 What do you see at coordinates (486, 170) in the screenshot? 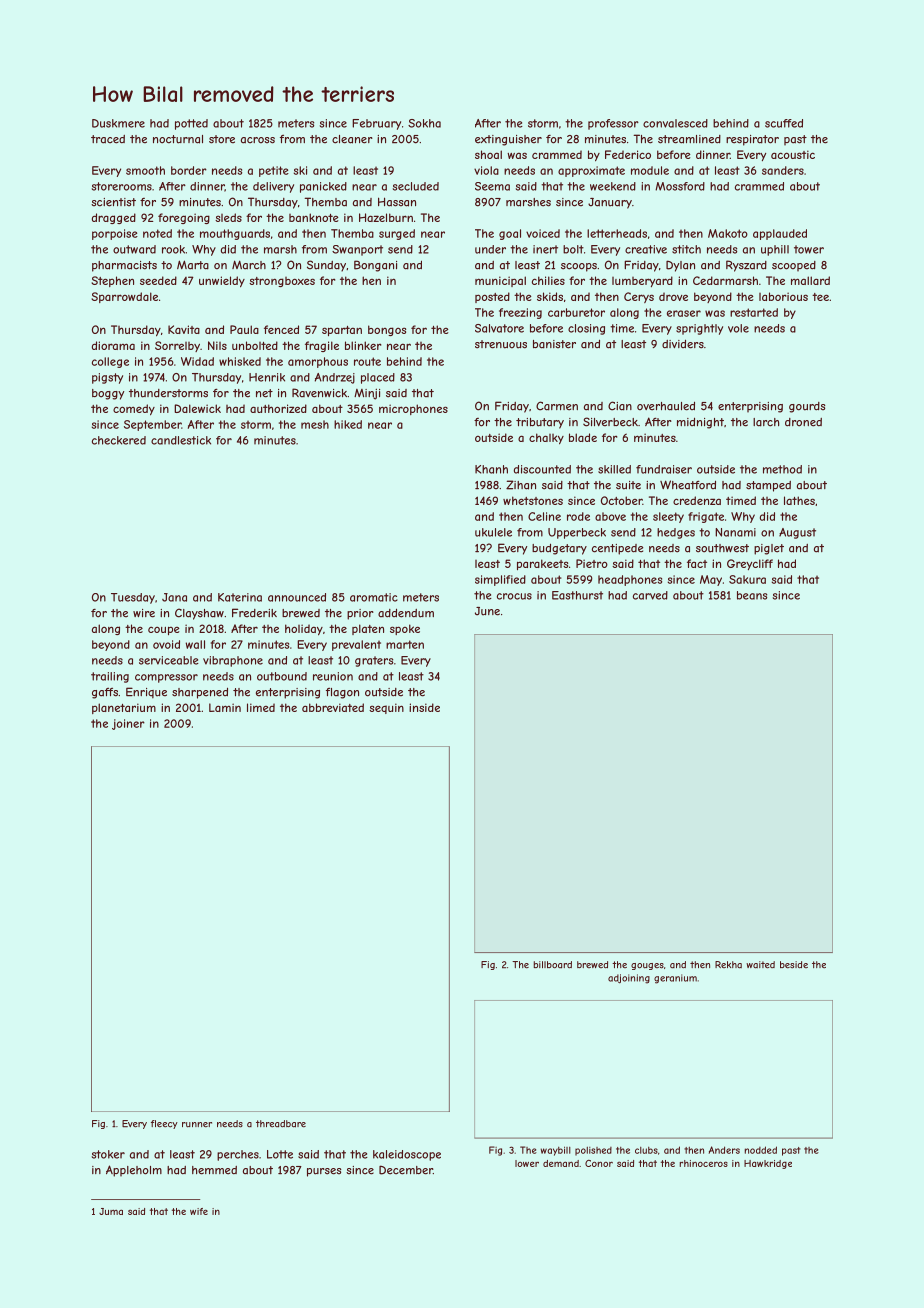
I see `viola` at bounding box center [486, 170].
